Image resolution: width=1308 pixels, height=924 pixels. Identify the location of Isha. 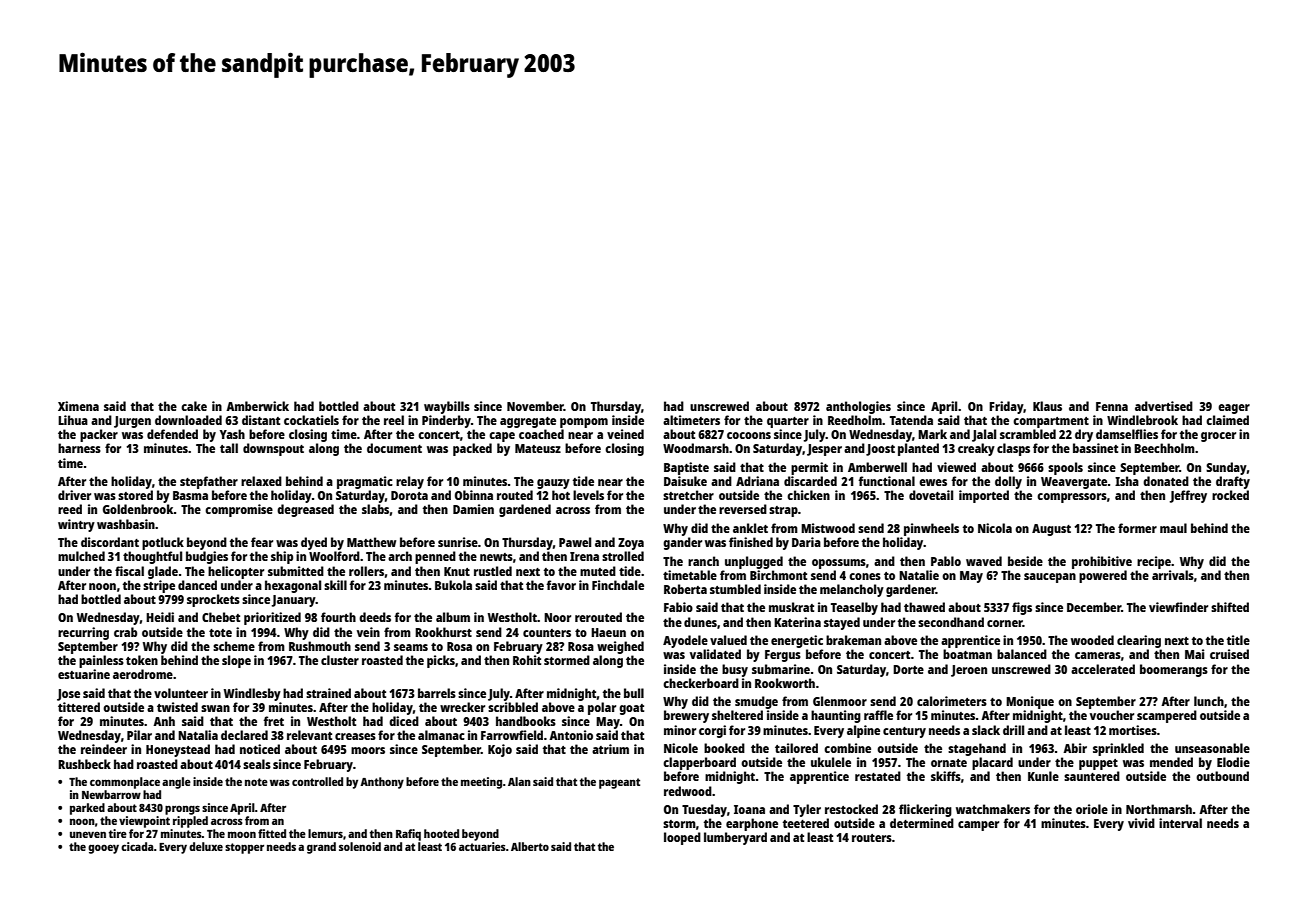
(1127, 481).
